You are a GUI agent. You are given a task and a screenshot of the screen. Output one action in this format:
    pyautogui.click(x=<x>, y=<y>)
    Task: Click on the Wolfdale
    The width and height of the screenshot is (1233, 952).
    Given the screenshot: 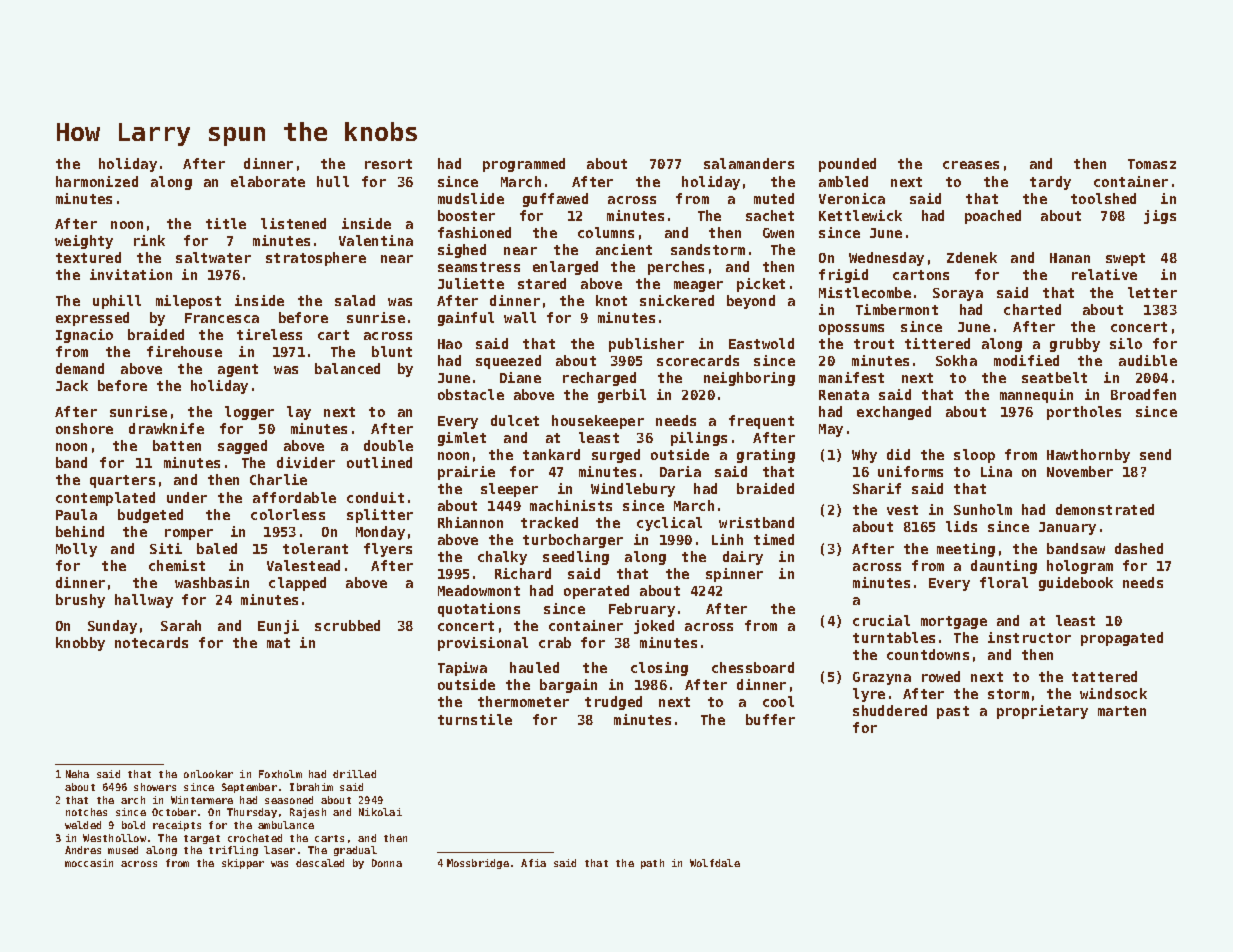 What is the action you would take?
    pyautogui.click(x=715, y=863)
